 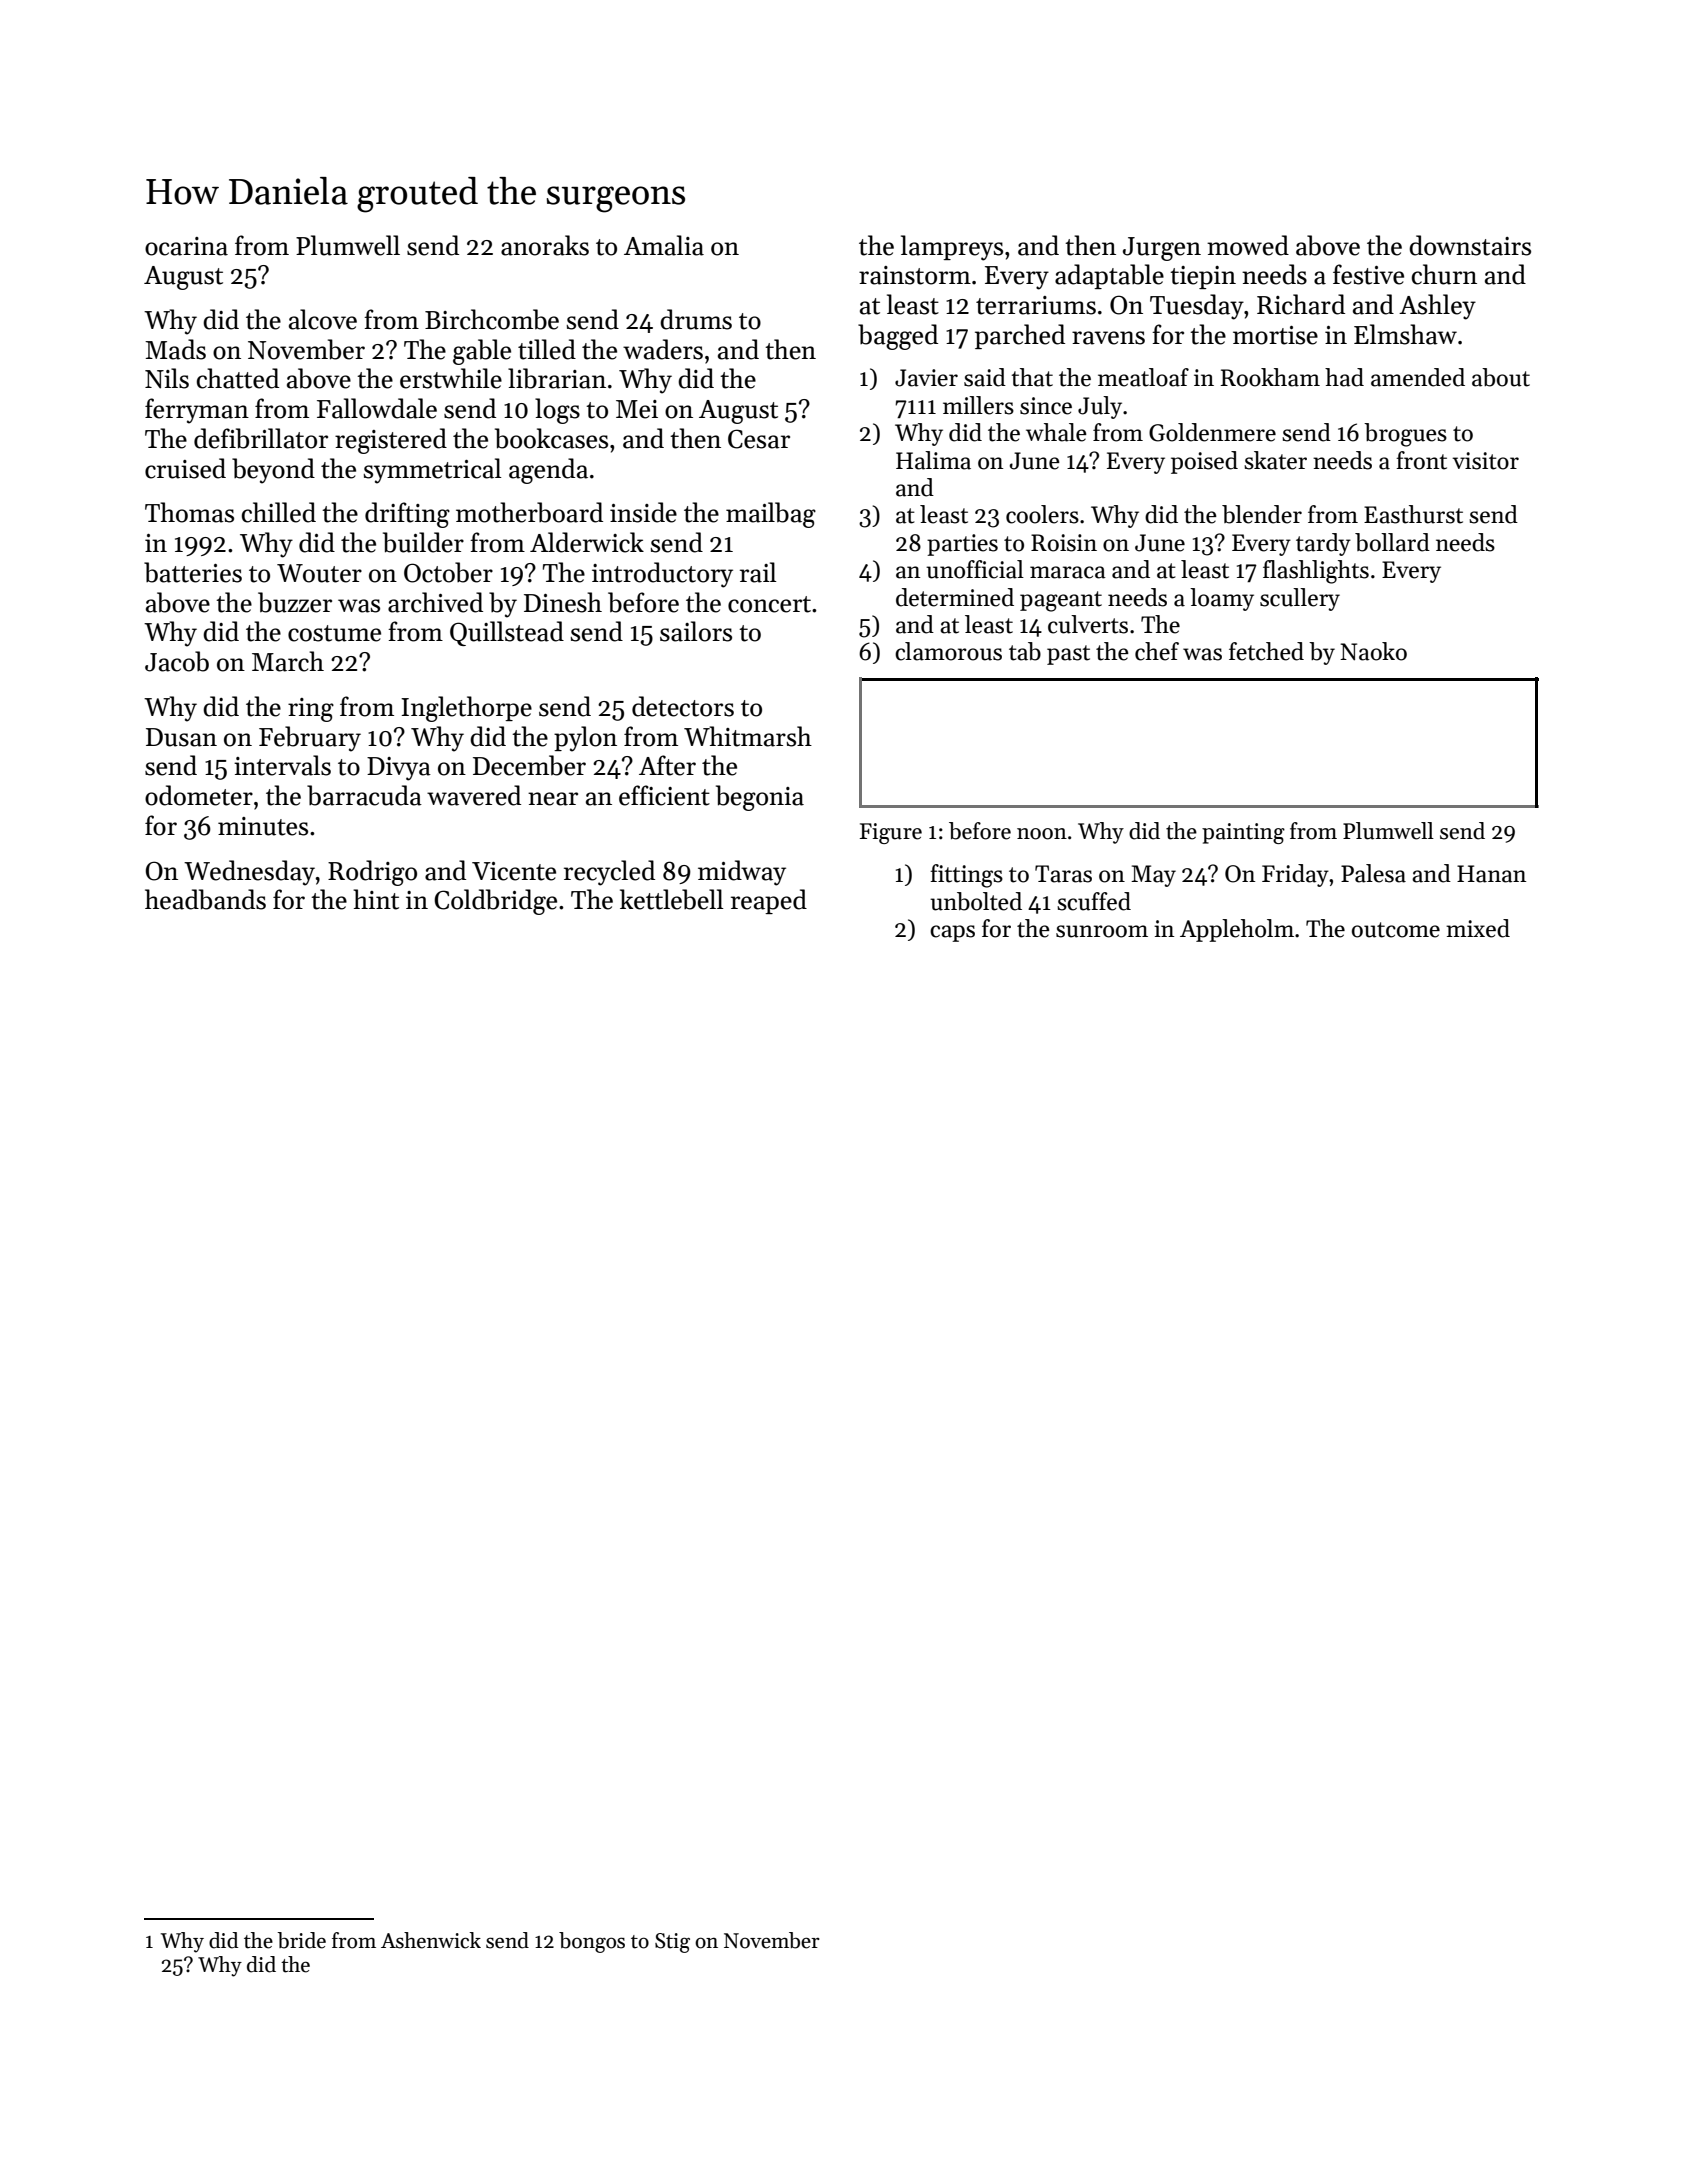 What do you see at coordinates (1275, 335) in the page?
I see `mortise` at bounding box center [1275, 335].
